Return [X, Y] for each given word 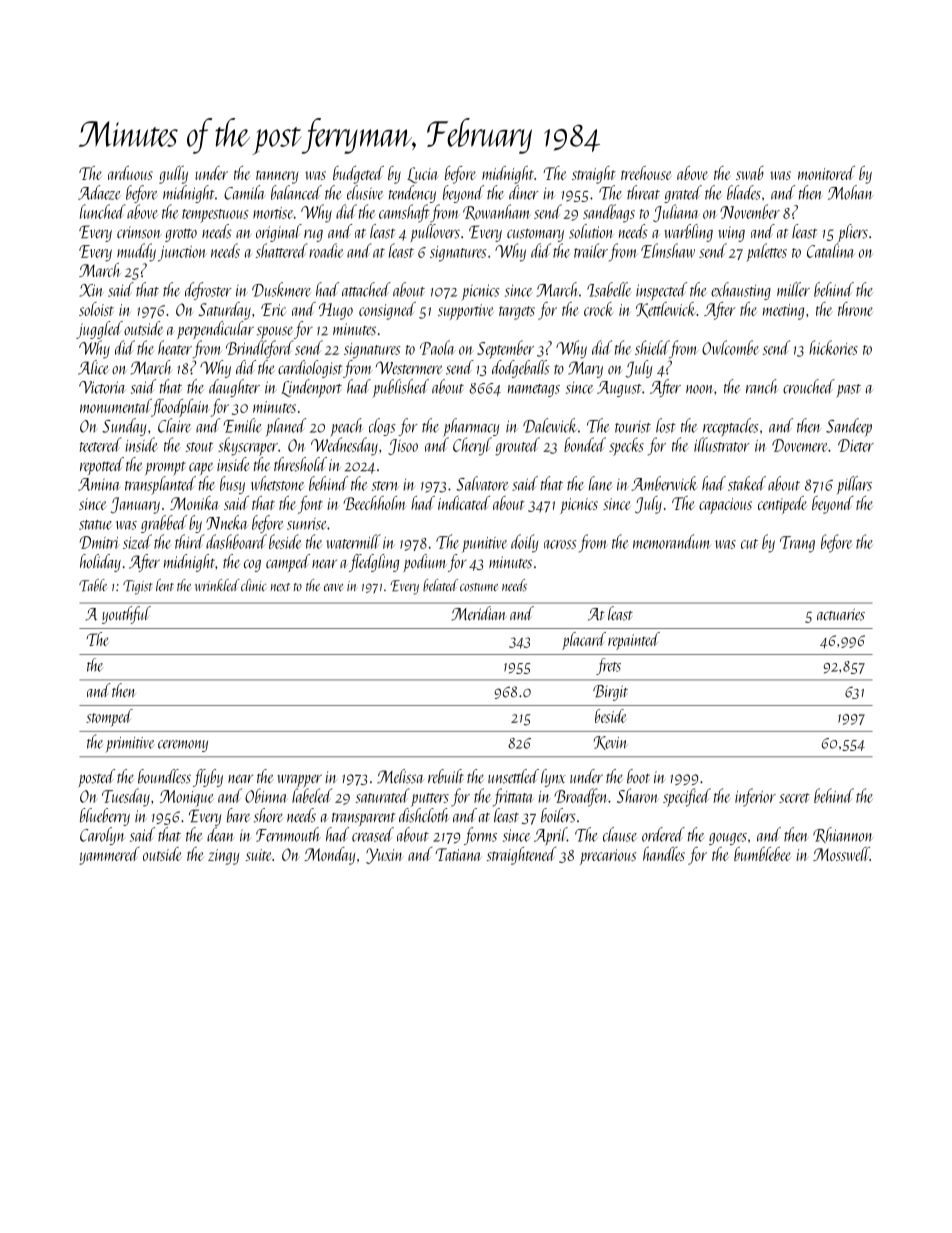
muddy [136, 252]
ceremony [183, 746]
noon [699, 389]
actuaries [841, 614]
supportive [466, 312]
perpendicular [215, 330]
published [400, 388]
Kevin [610, 743]
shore [268, 815]
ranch [762, 386]
